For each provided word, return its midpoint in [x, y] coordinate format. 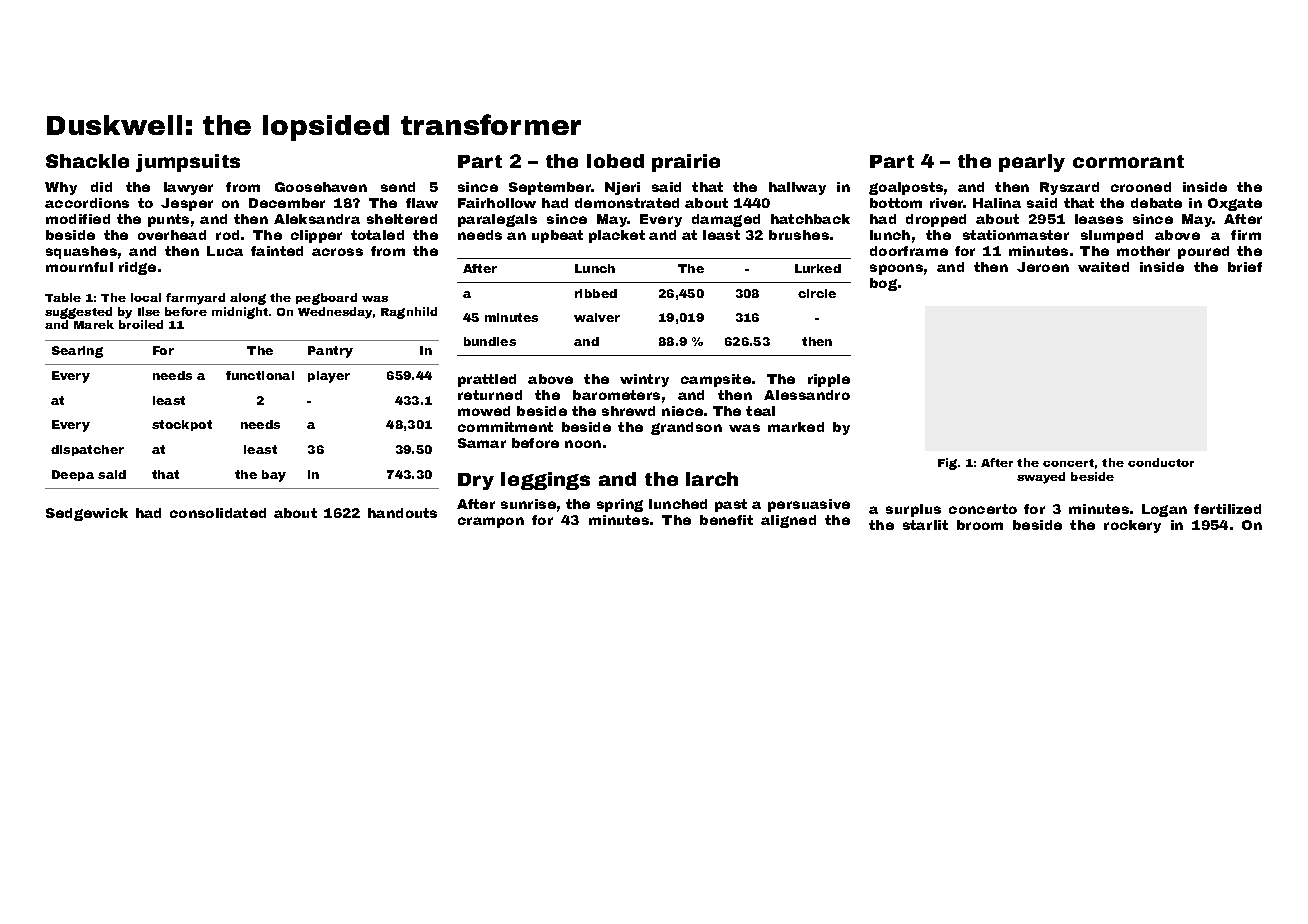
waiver [597, 317]
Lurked [818, 268]
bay [274, 476]
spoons [896, 269]
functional [260, 375]
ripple [829, 380]
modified [78, 219]
